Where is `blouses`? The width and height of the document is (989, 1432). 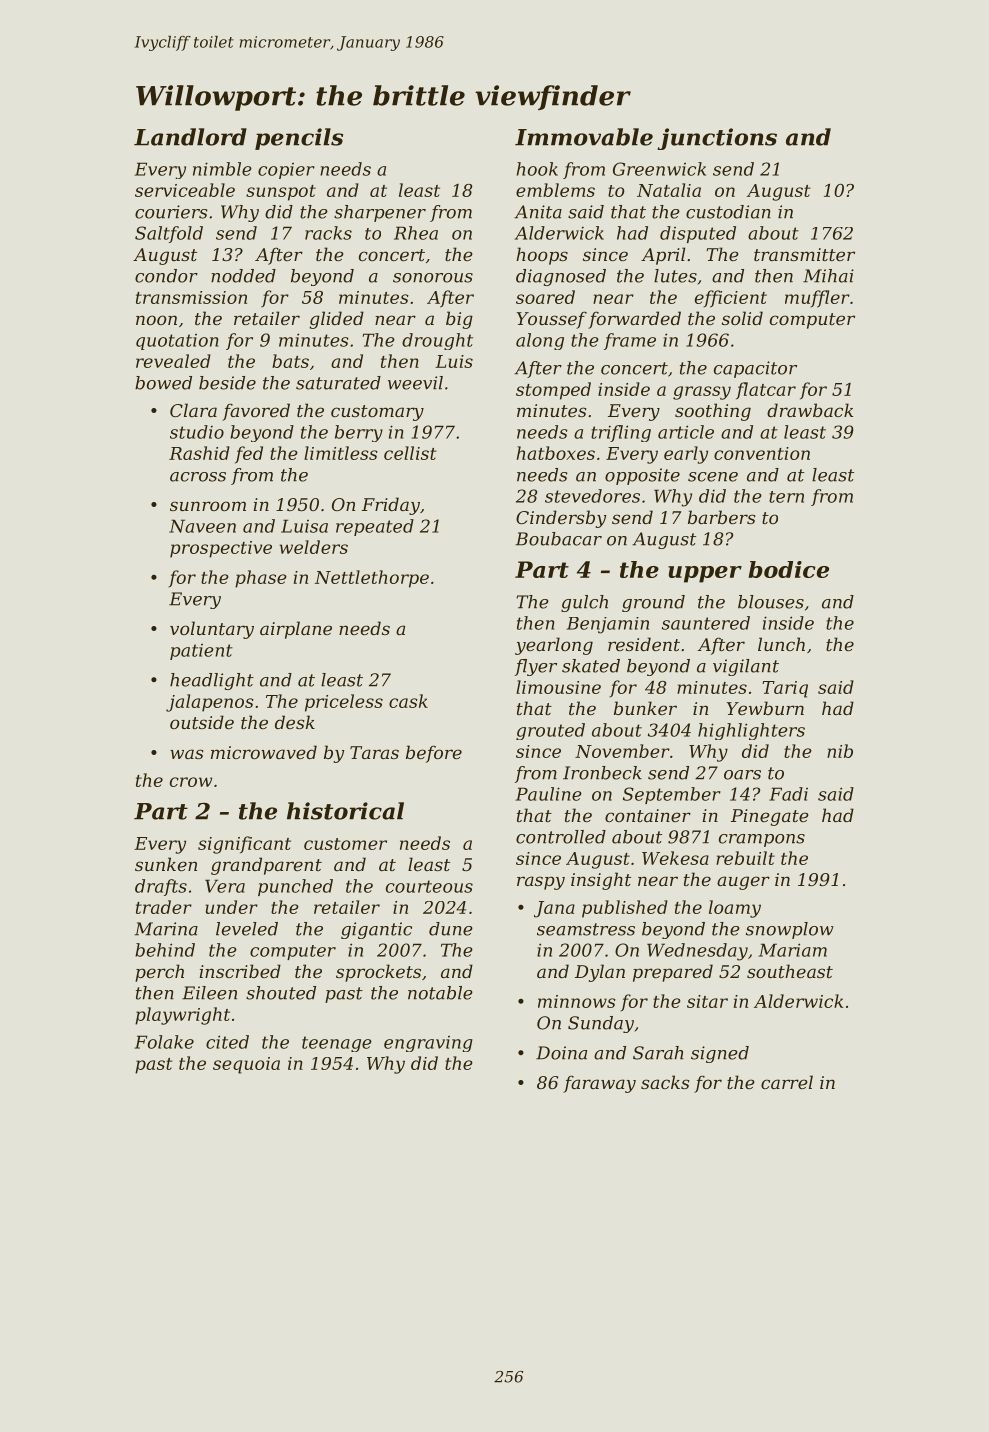 blouses is located at coordinates (771, 602).
